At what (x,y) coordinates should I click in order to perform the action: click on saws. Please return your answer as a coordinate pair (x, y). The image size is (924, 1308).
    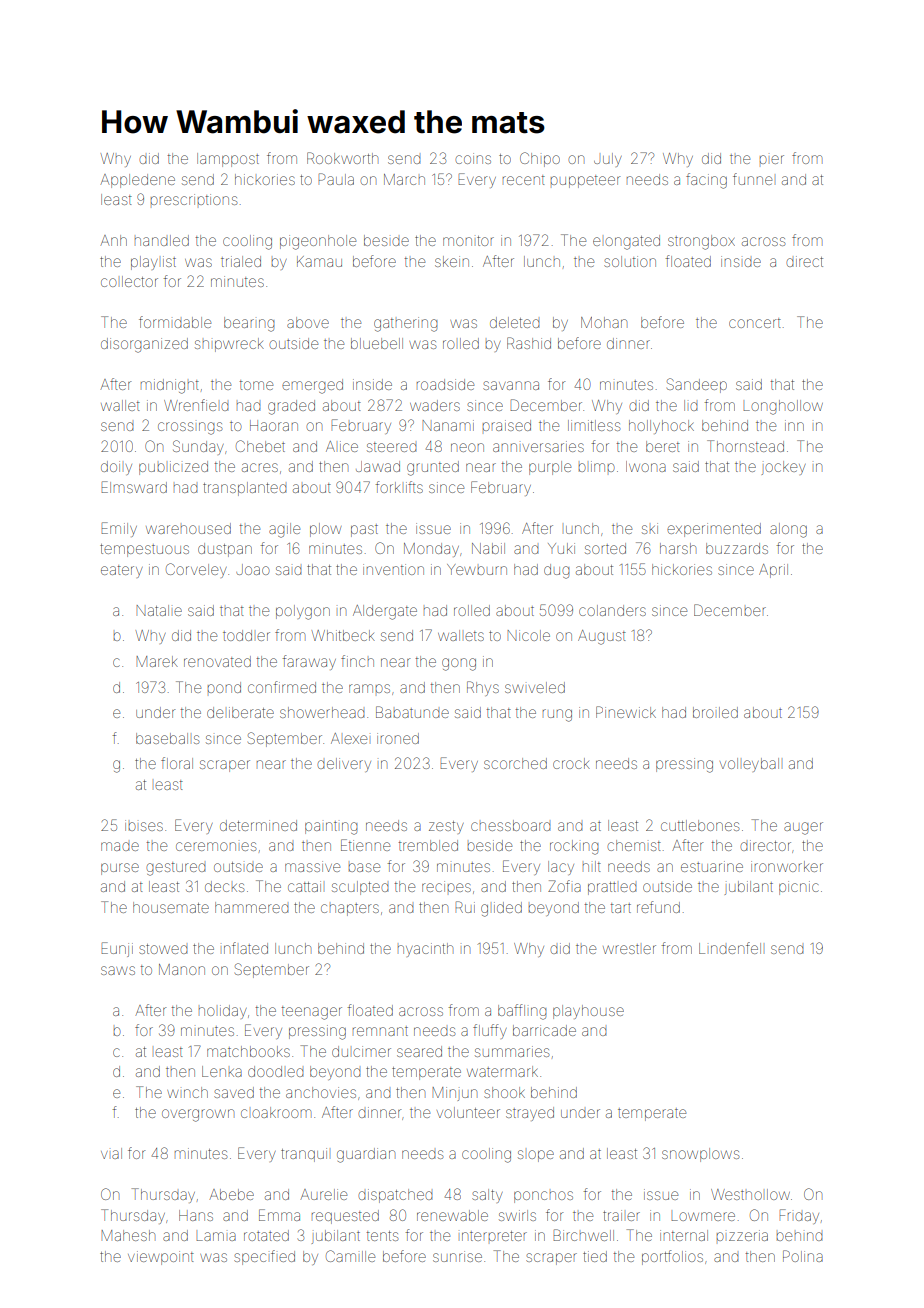
    Looking at the image, I should click on (118, 970).
